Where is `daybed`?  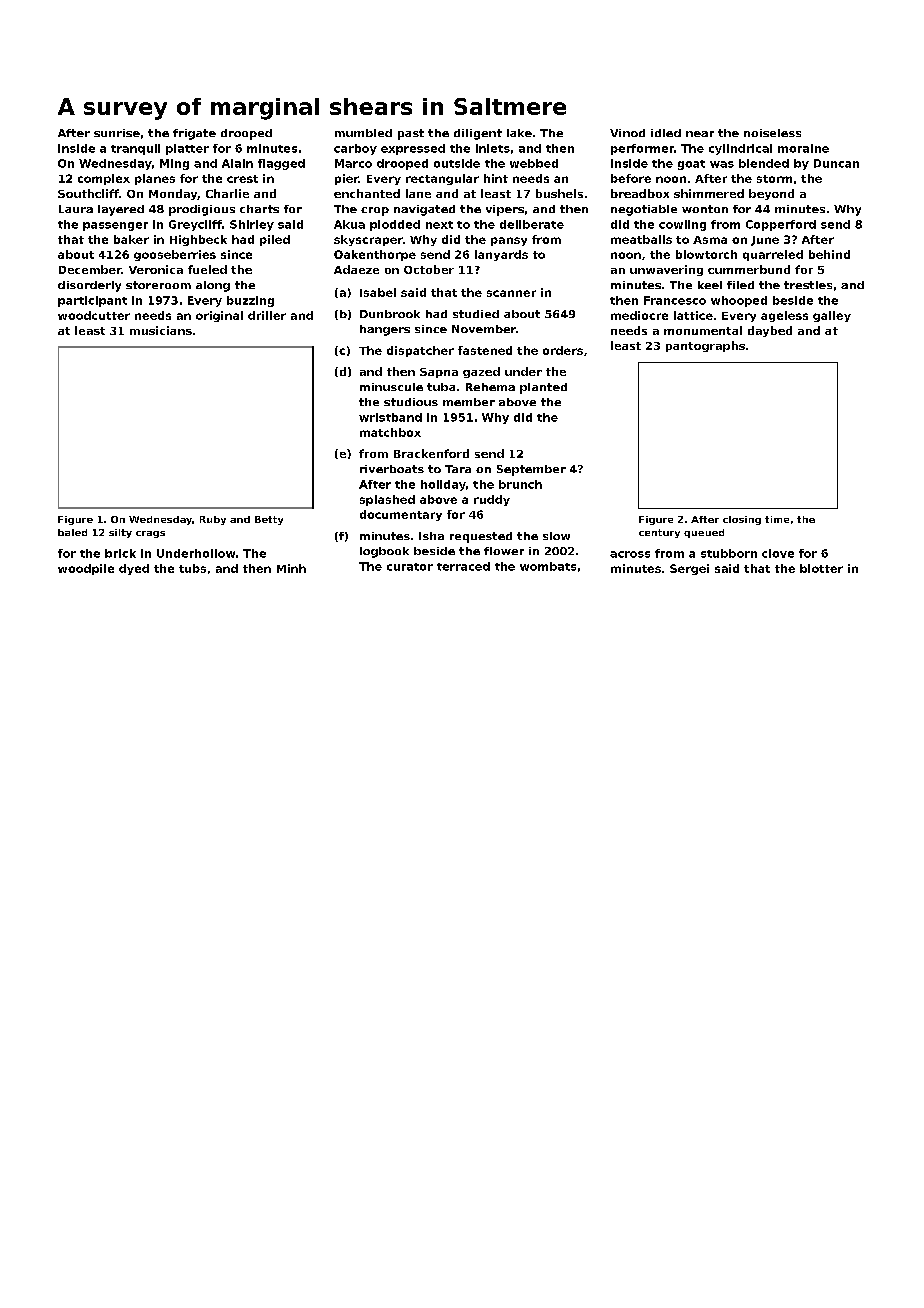
daybed is located at coordinates (770, 331).
